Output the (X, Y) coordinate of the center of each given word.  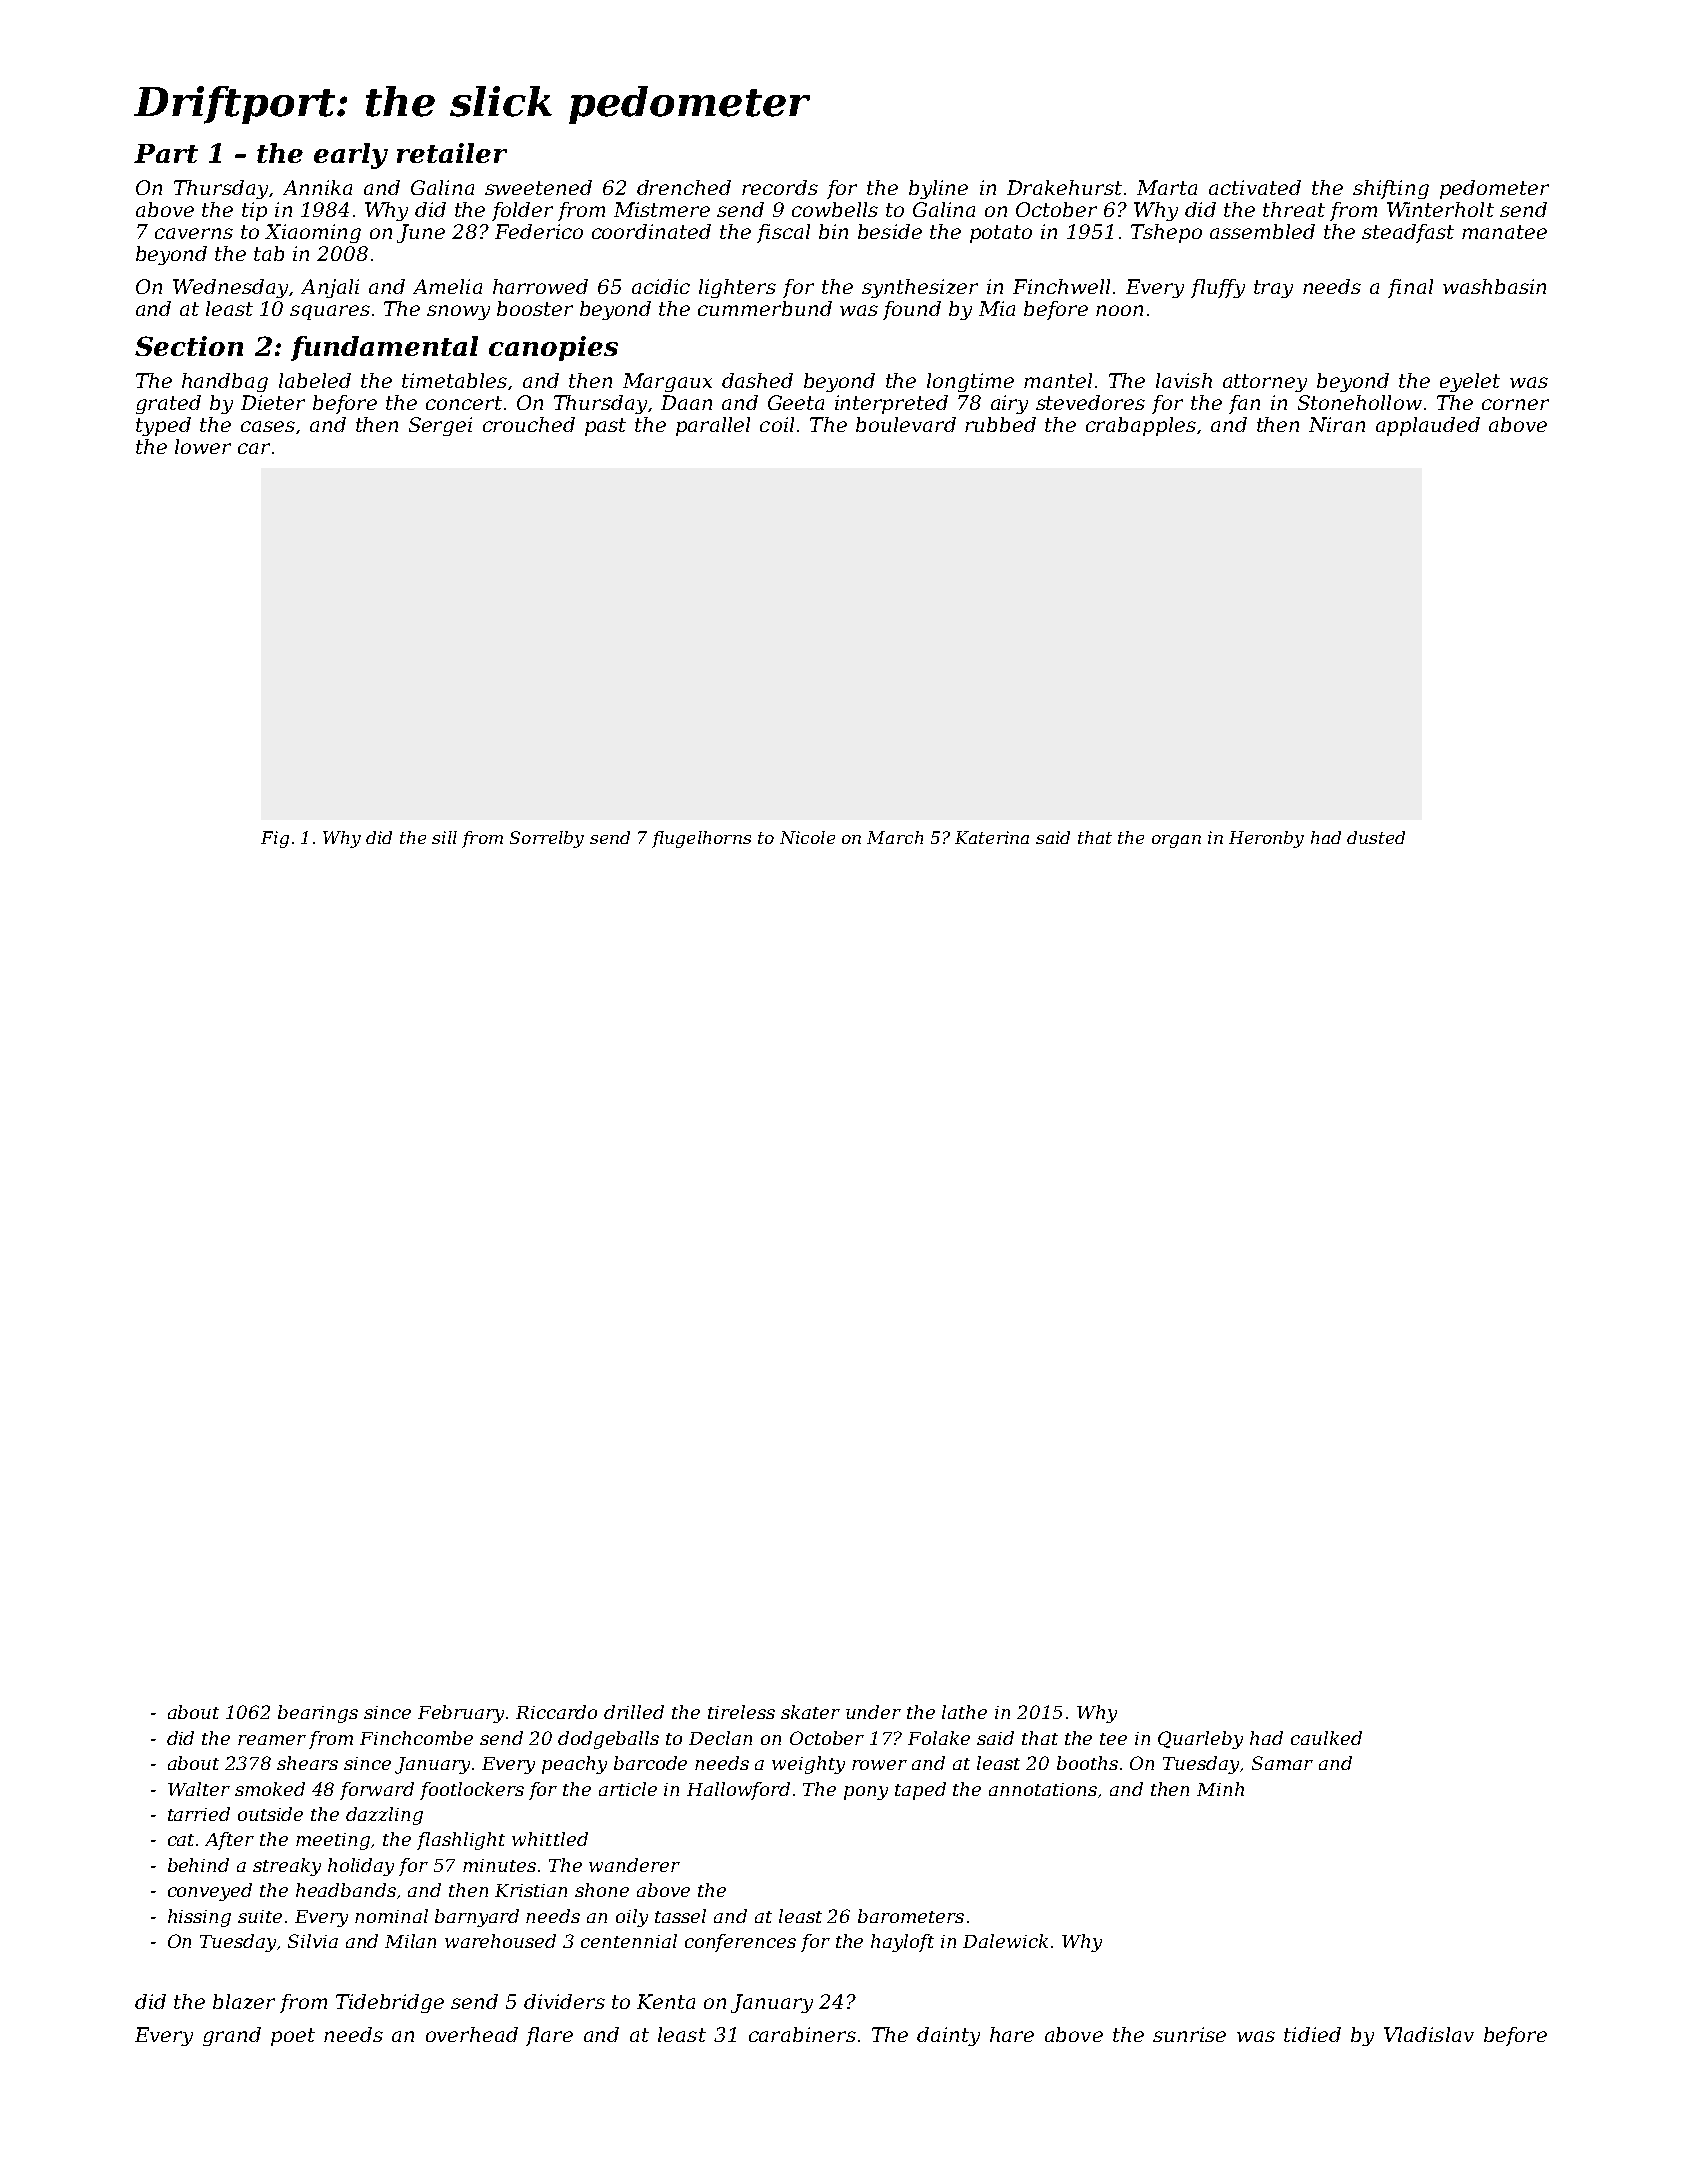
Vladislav (1429, 2034)
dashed (757, 380)
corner (1515, 404)
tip (254, 211)
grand (232, 2036)
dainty (948, 2036)
